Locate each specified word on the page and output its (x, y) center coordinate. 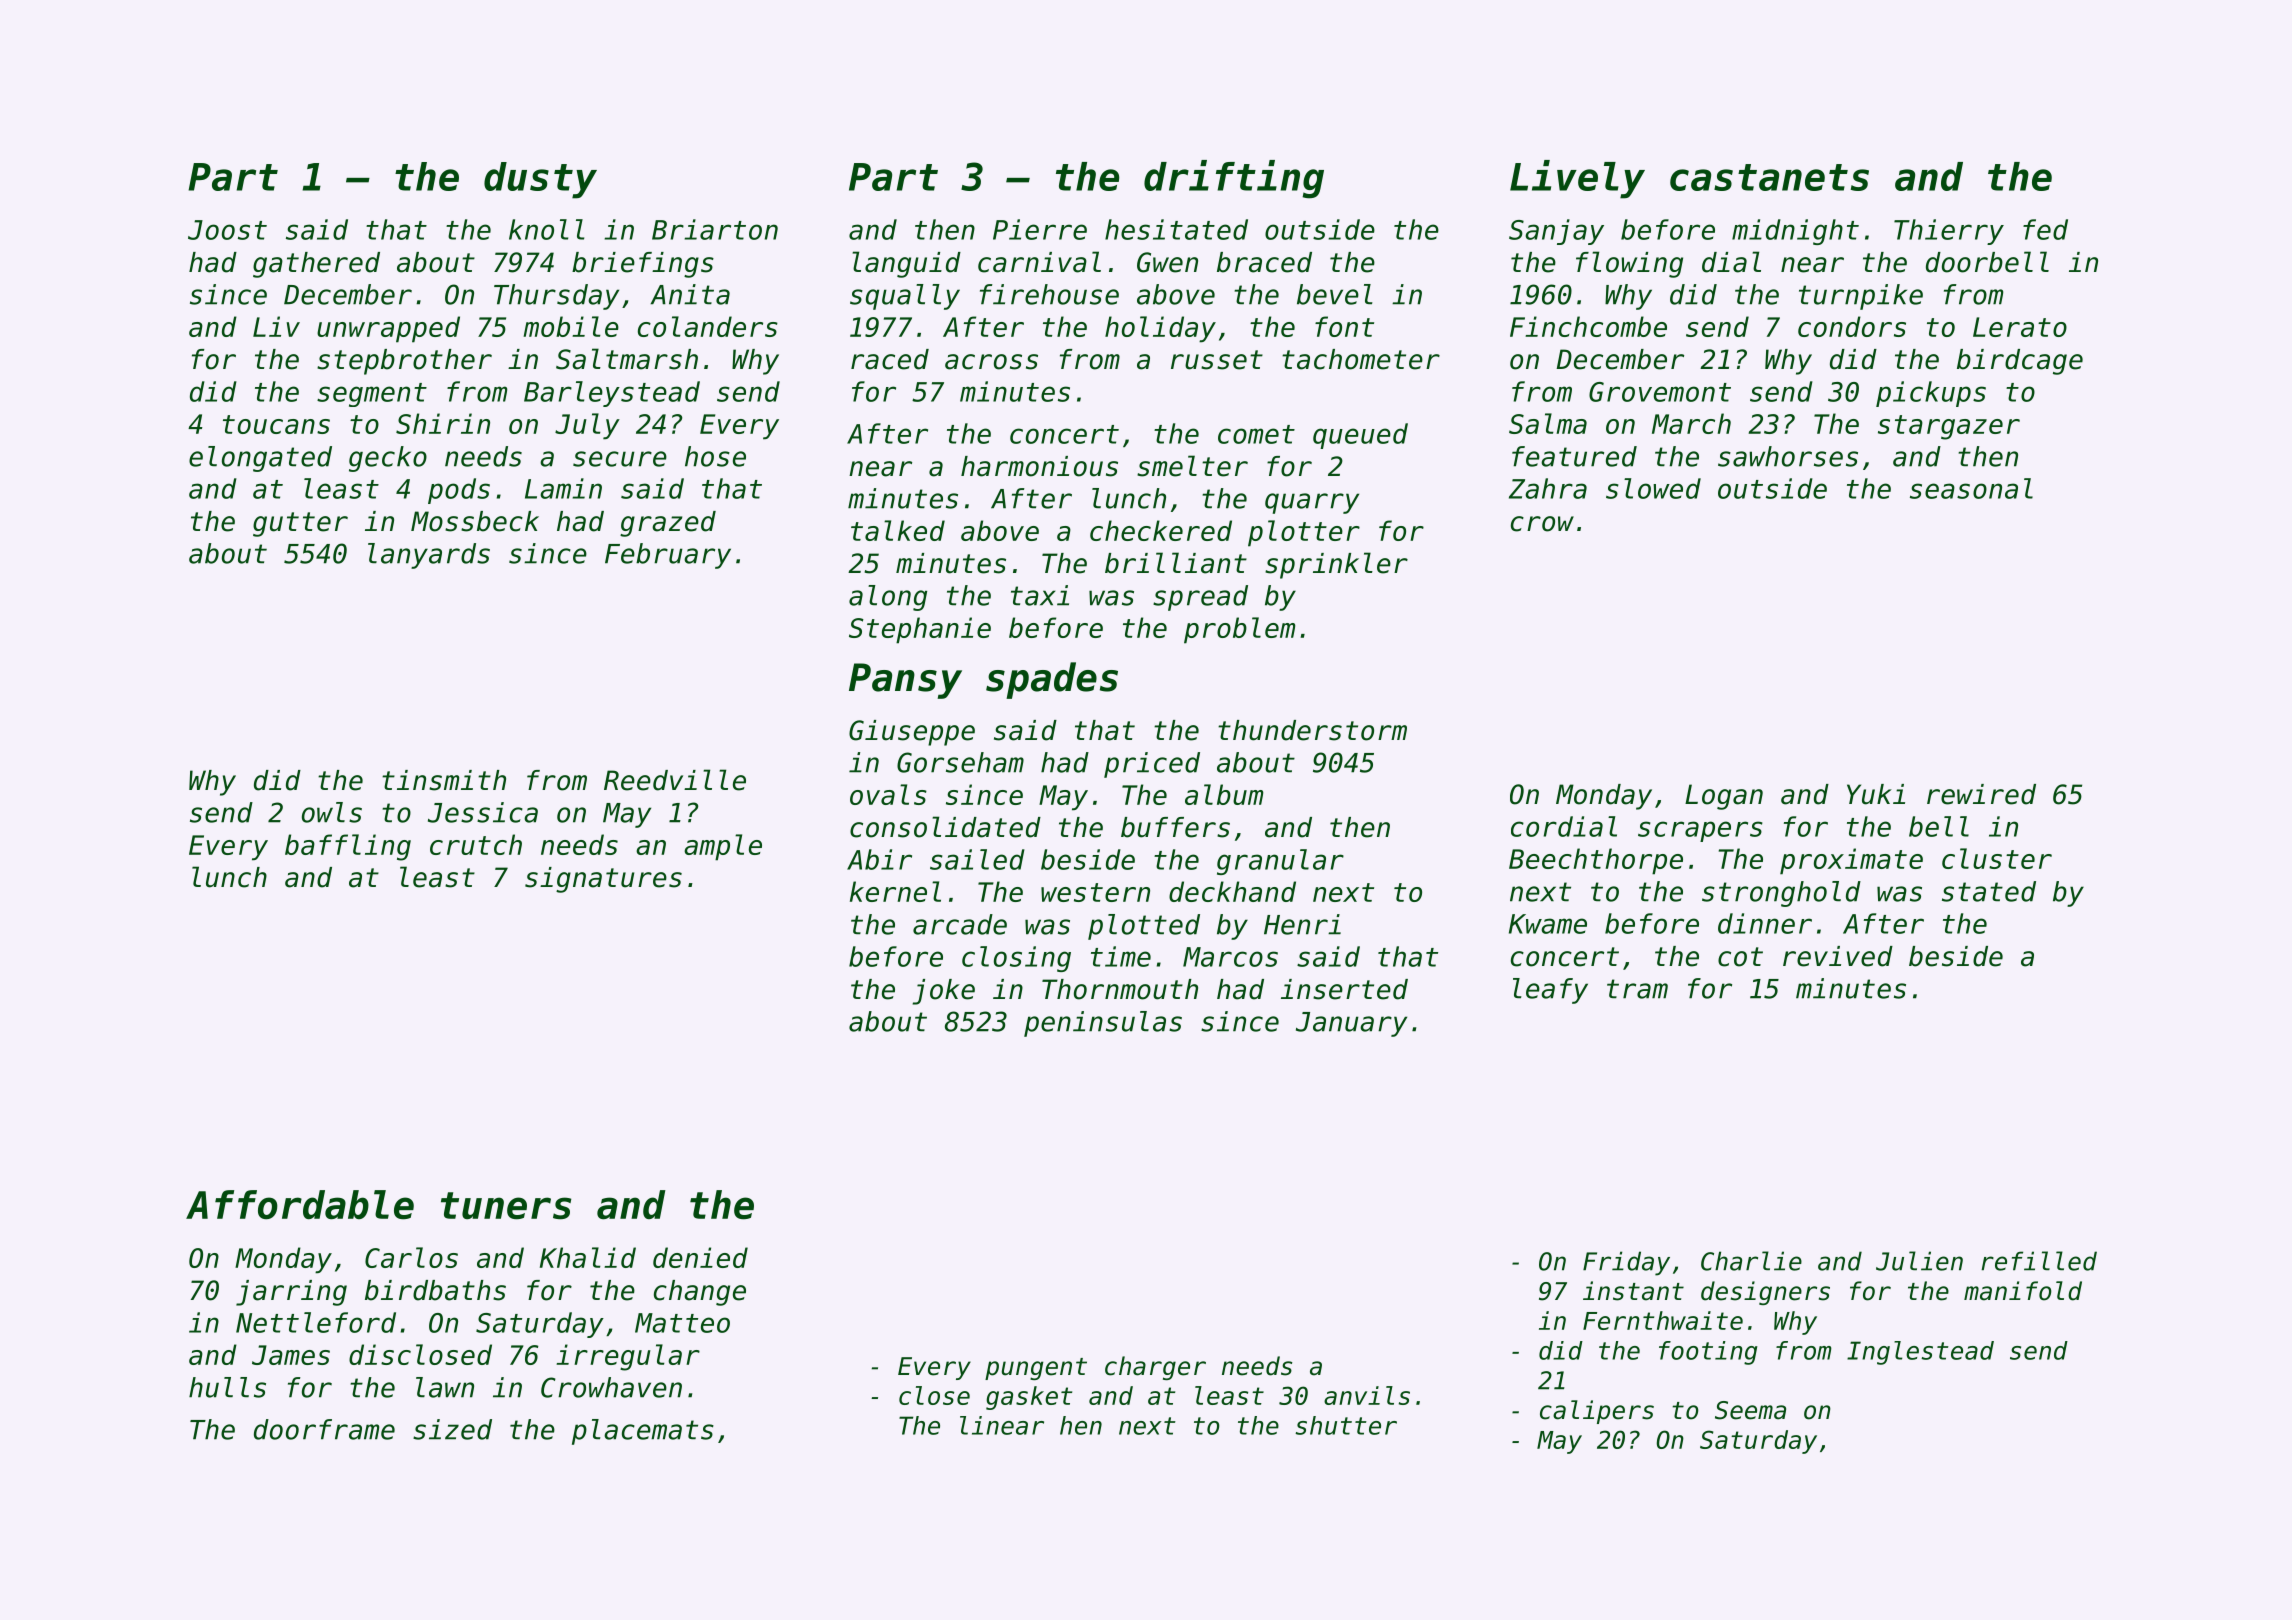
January (1351, 1024)
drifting (1234, 179)
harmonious (1039, 466)
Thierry (1949, 232)
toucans (276, 424)
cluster (1997, 858)
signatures (603, 880)
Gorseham (960, 762)
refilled (2039, 1261)
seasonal (1971, 488)
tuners (506, 1206)
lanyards (429, 556)
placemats (643, 1432)
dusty (540, 180)
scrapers (1700, 831)
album (1224, 794)
